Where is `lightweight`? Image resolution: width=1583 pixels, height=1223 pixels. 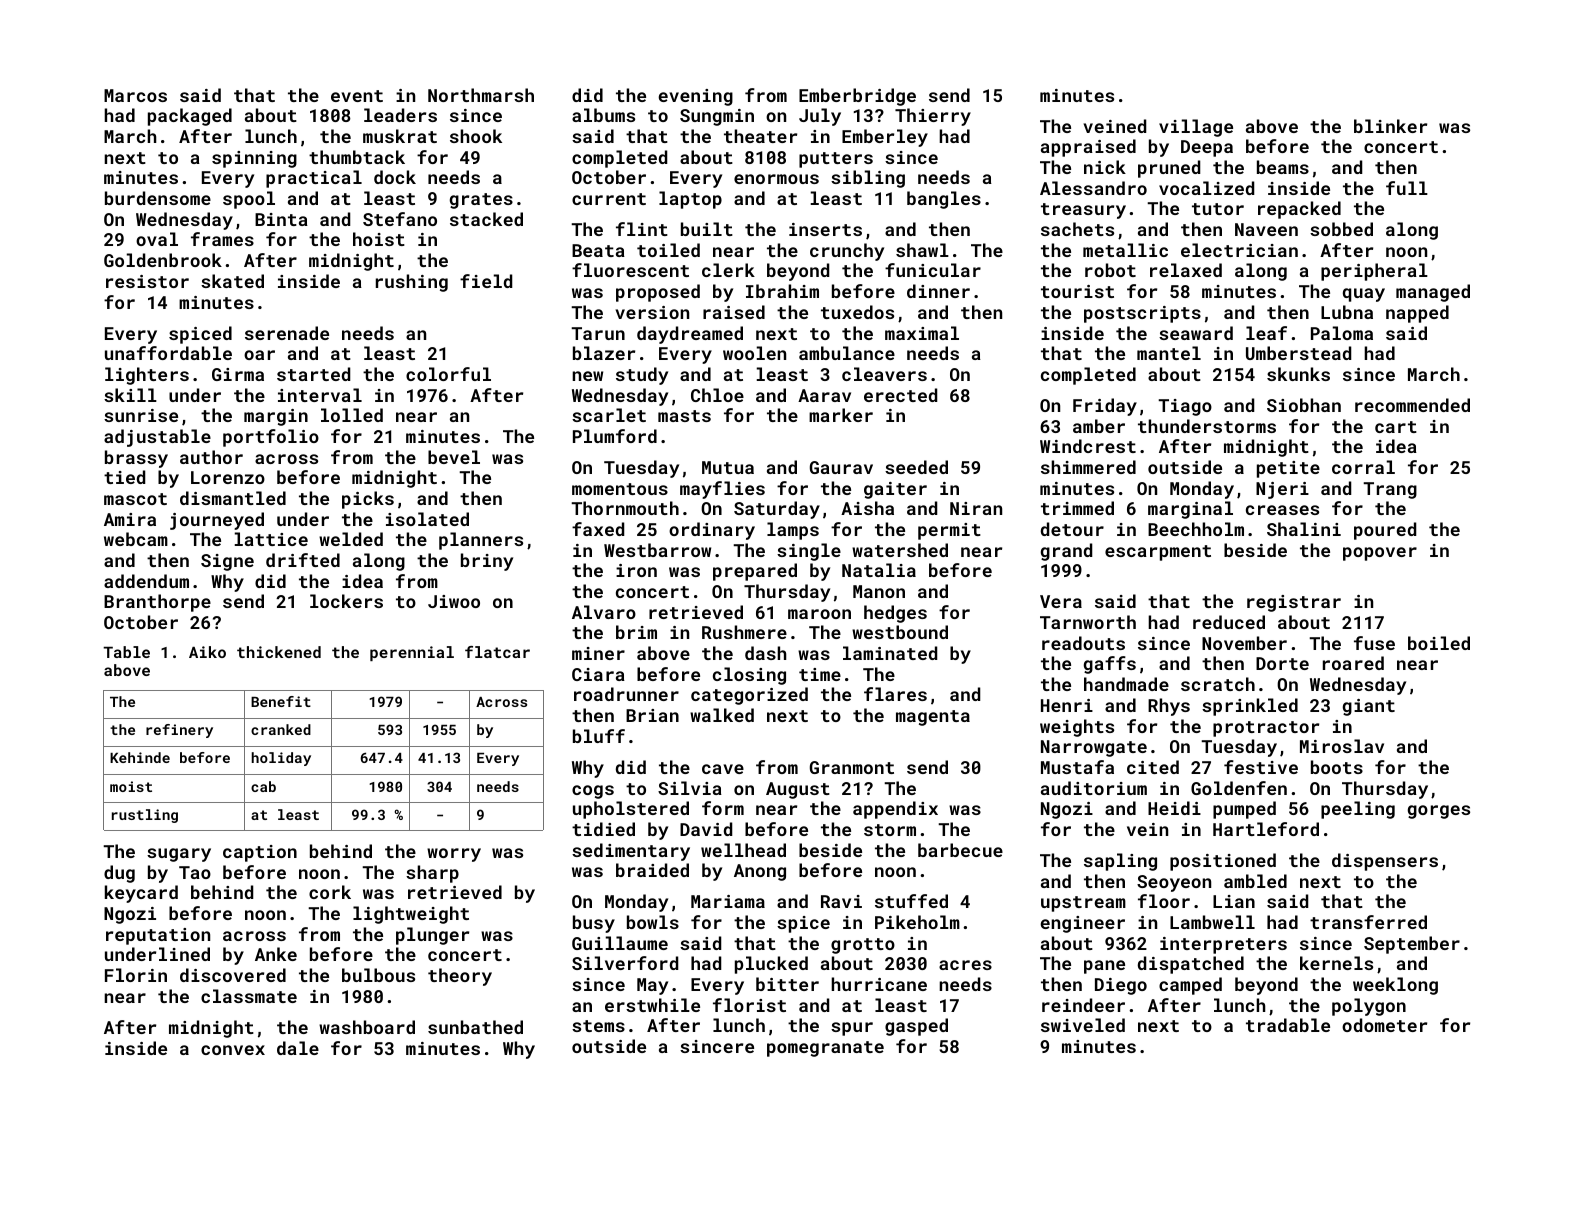 lightweight is located at coordinates (411, 915).
